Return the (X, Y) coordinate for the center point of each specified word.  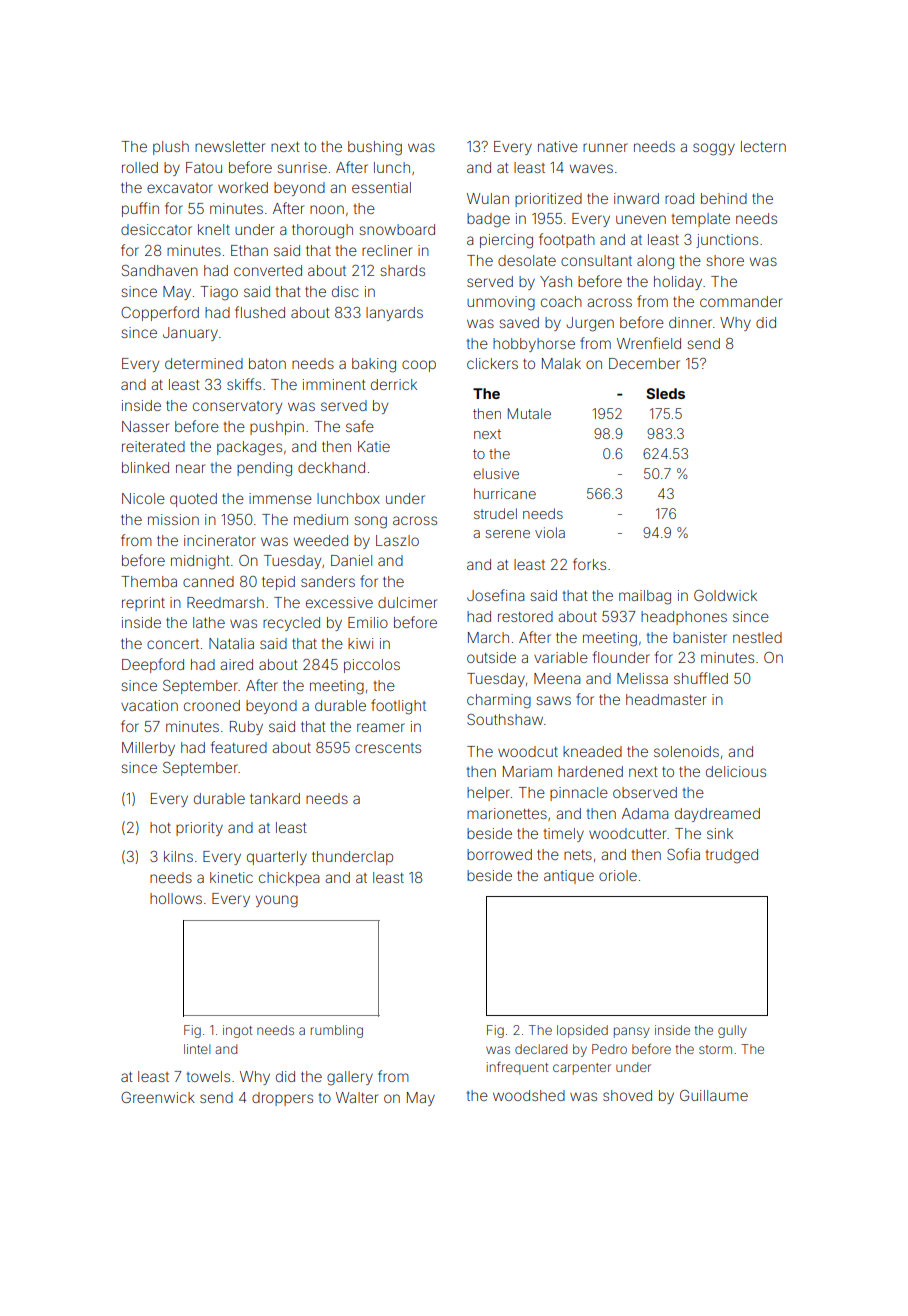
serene (507, 534)
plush (171, 148)
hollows (176, 898)
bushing (375, 148)
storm (715, 1049)
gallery (350, 1078)
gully (732, 1031)
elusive (496, 473)
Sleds (665, 393)
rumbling (337, 1031)
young (277, 901)
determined (204, 363)
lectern (763, 146)
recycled (291, 624)
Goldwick (725, 595)
